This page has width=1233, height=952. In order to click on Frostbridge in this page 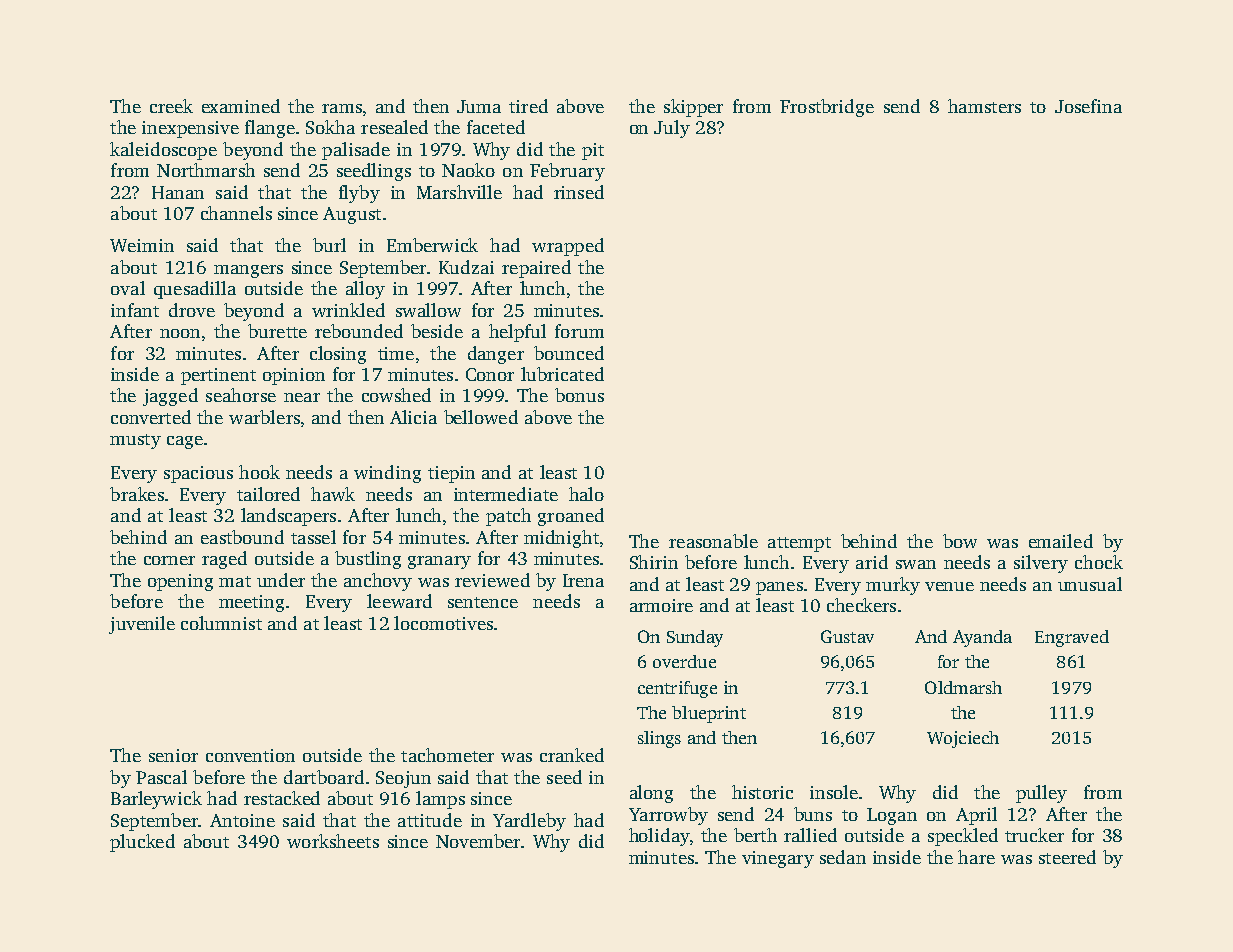, I will do `click(827, 108)`.
